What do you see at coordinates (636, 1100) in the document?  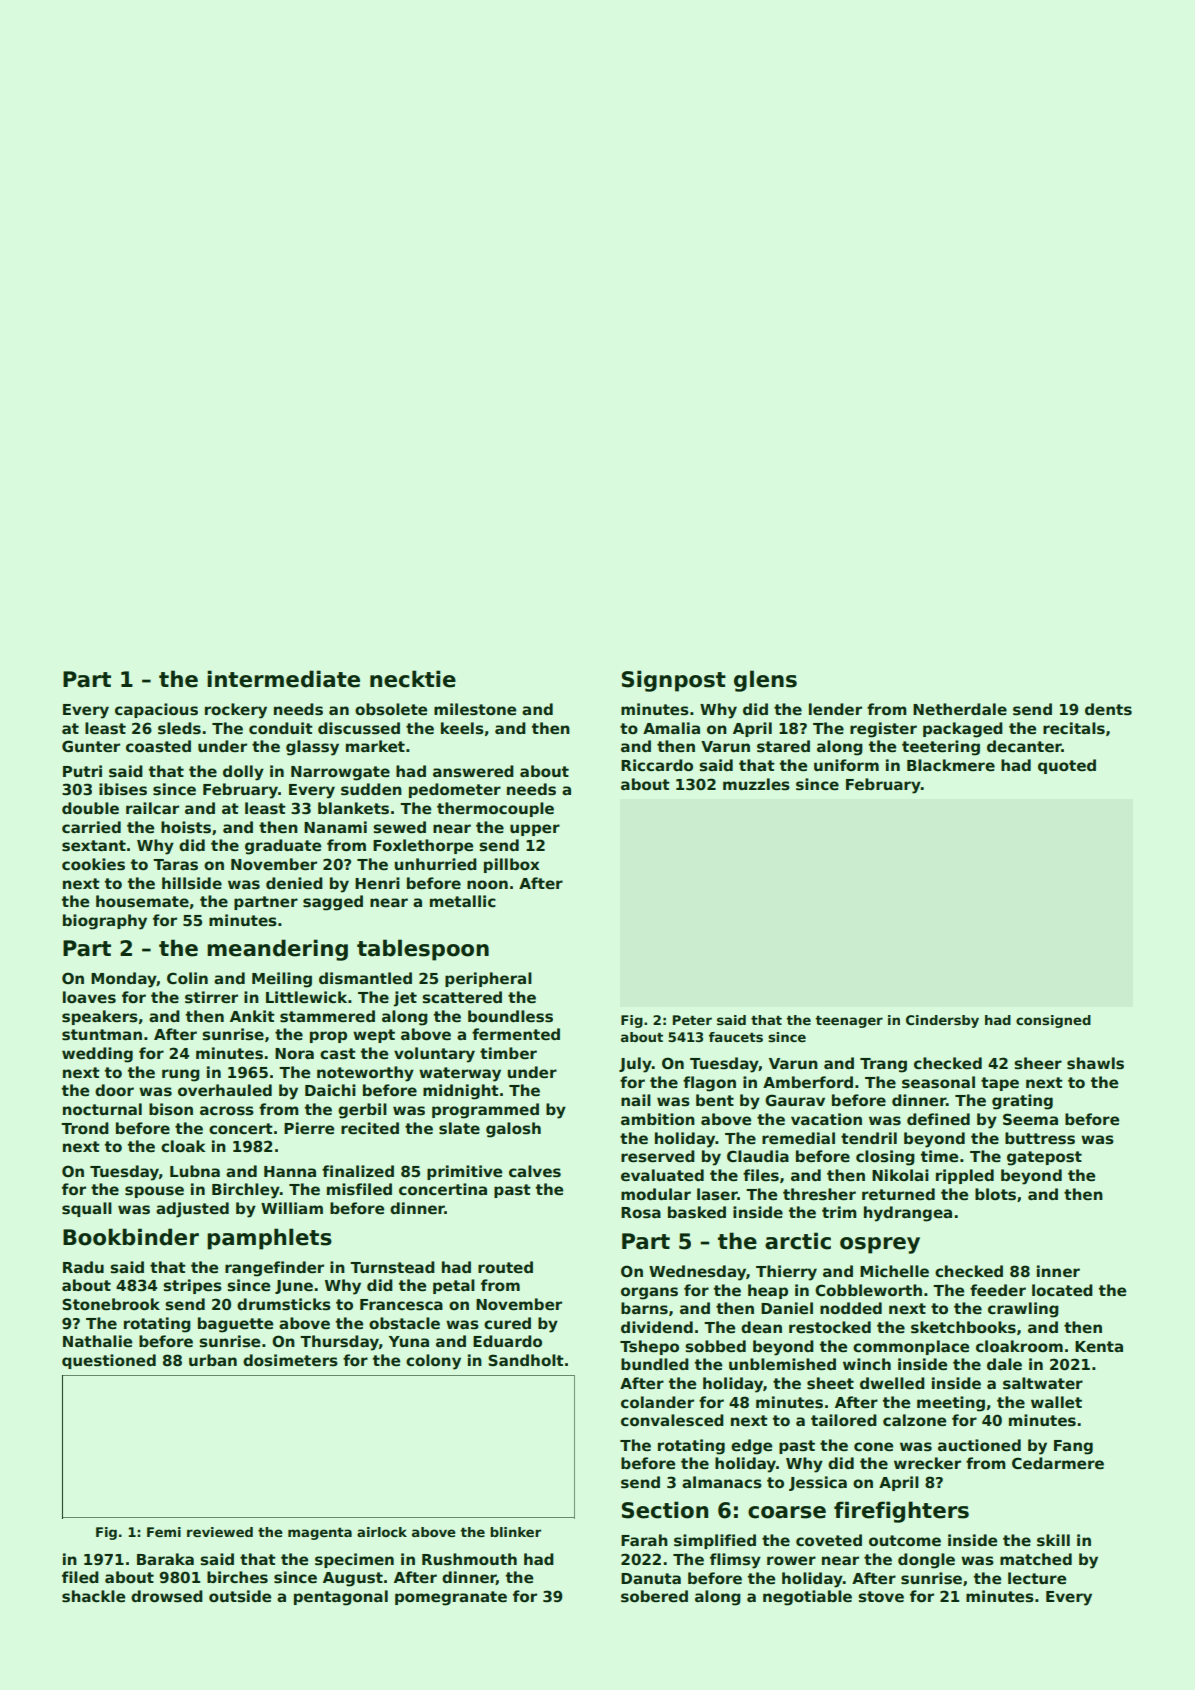 I see `nail` at bounding box center [636, 1100].
